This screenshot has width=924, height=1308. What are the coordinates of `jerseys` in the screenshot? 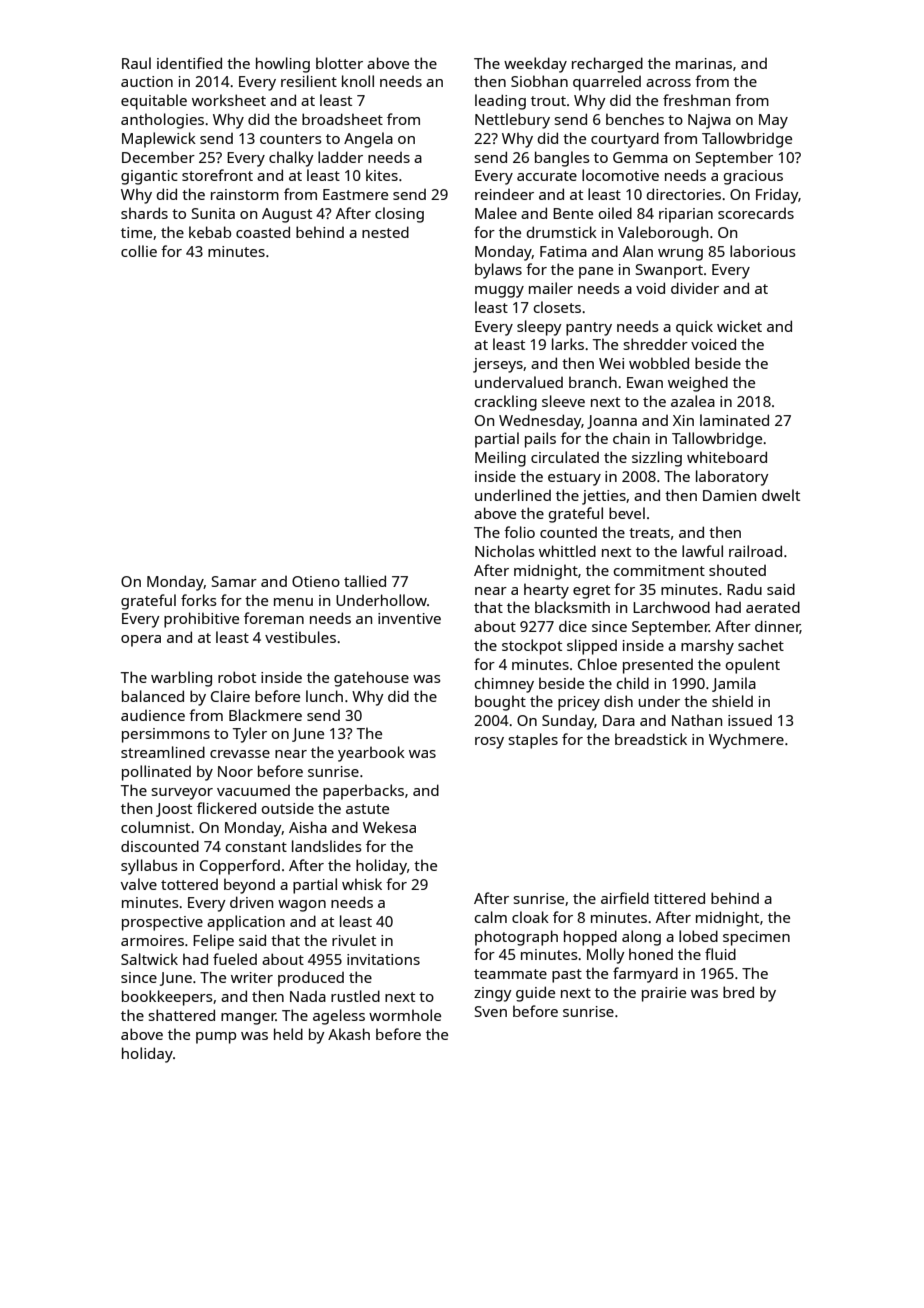 It's located at (498, 365).
